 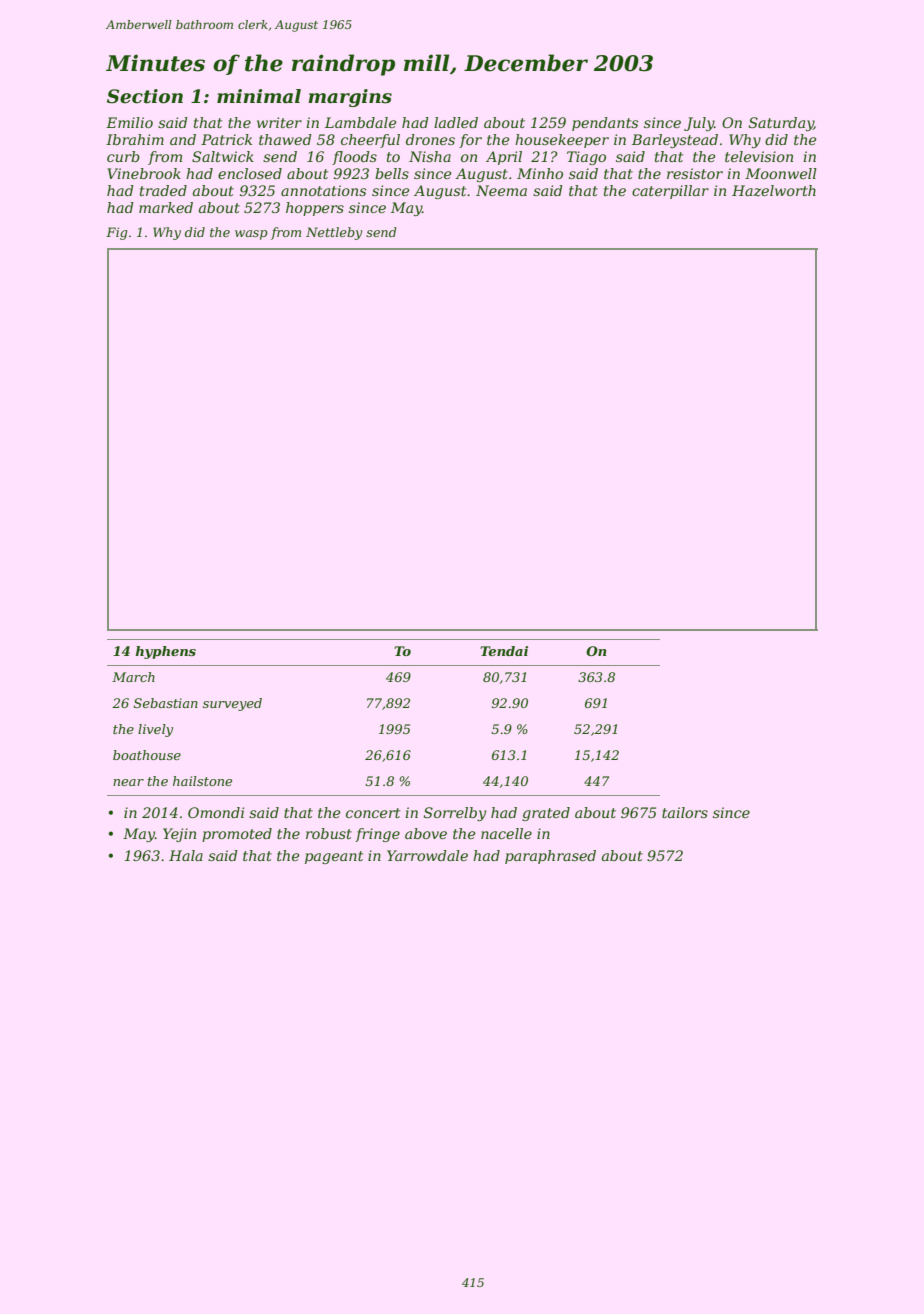 What do you see at coordinates (670, 192) in the screenshot?
I see `caterpillar` at bounding box center [670, 192].
